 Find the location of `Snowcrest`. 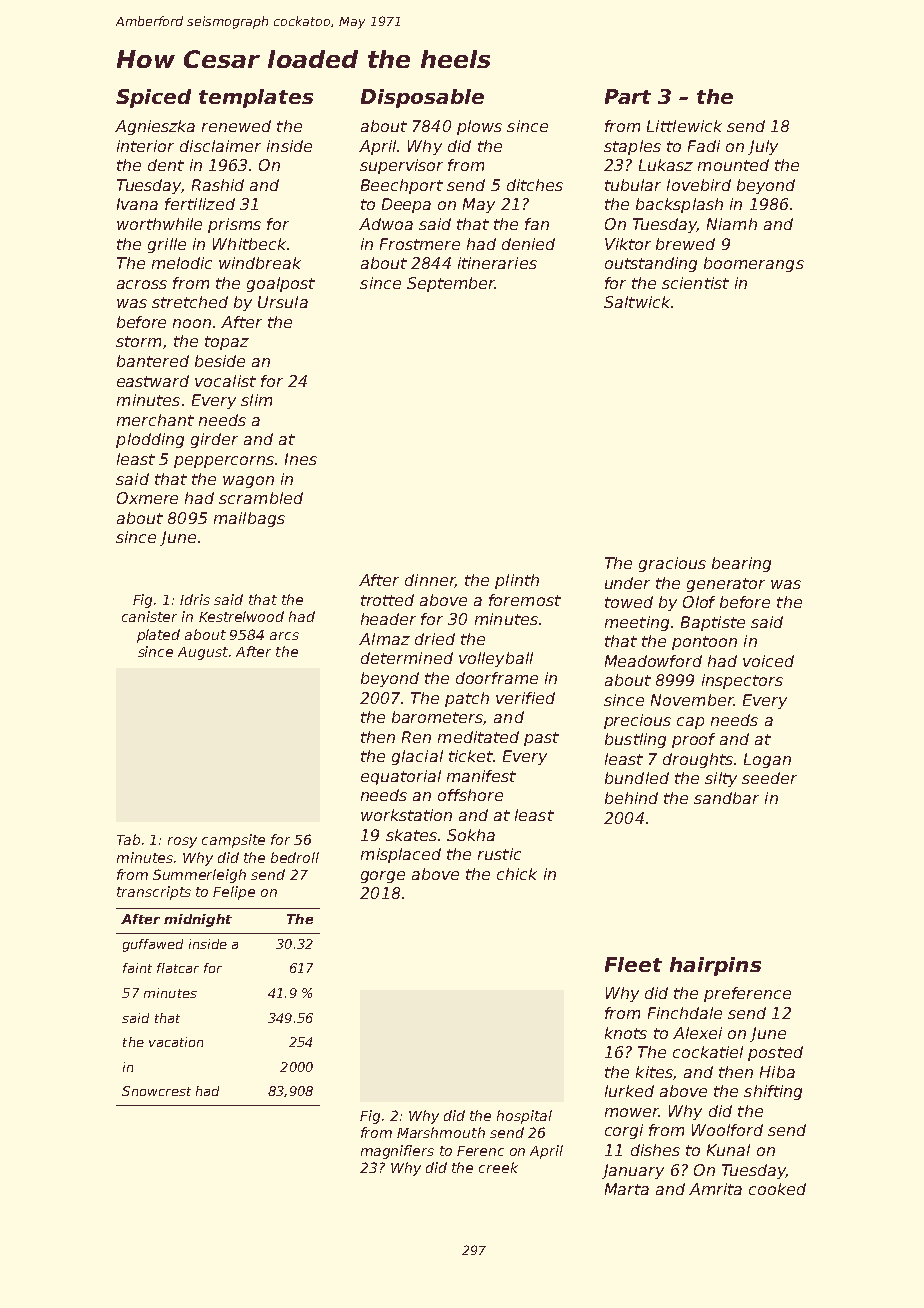

Snowcrest is located at coordinates (156, 1091).
